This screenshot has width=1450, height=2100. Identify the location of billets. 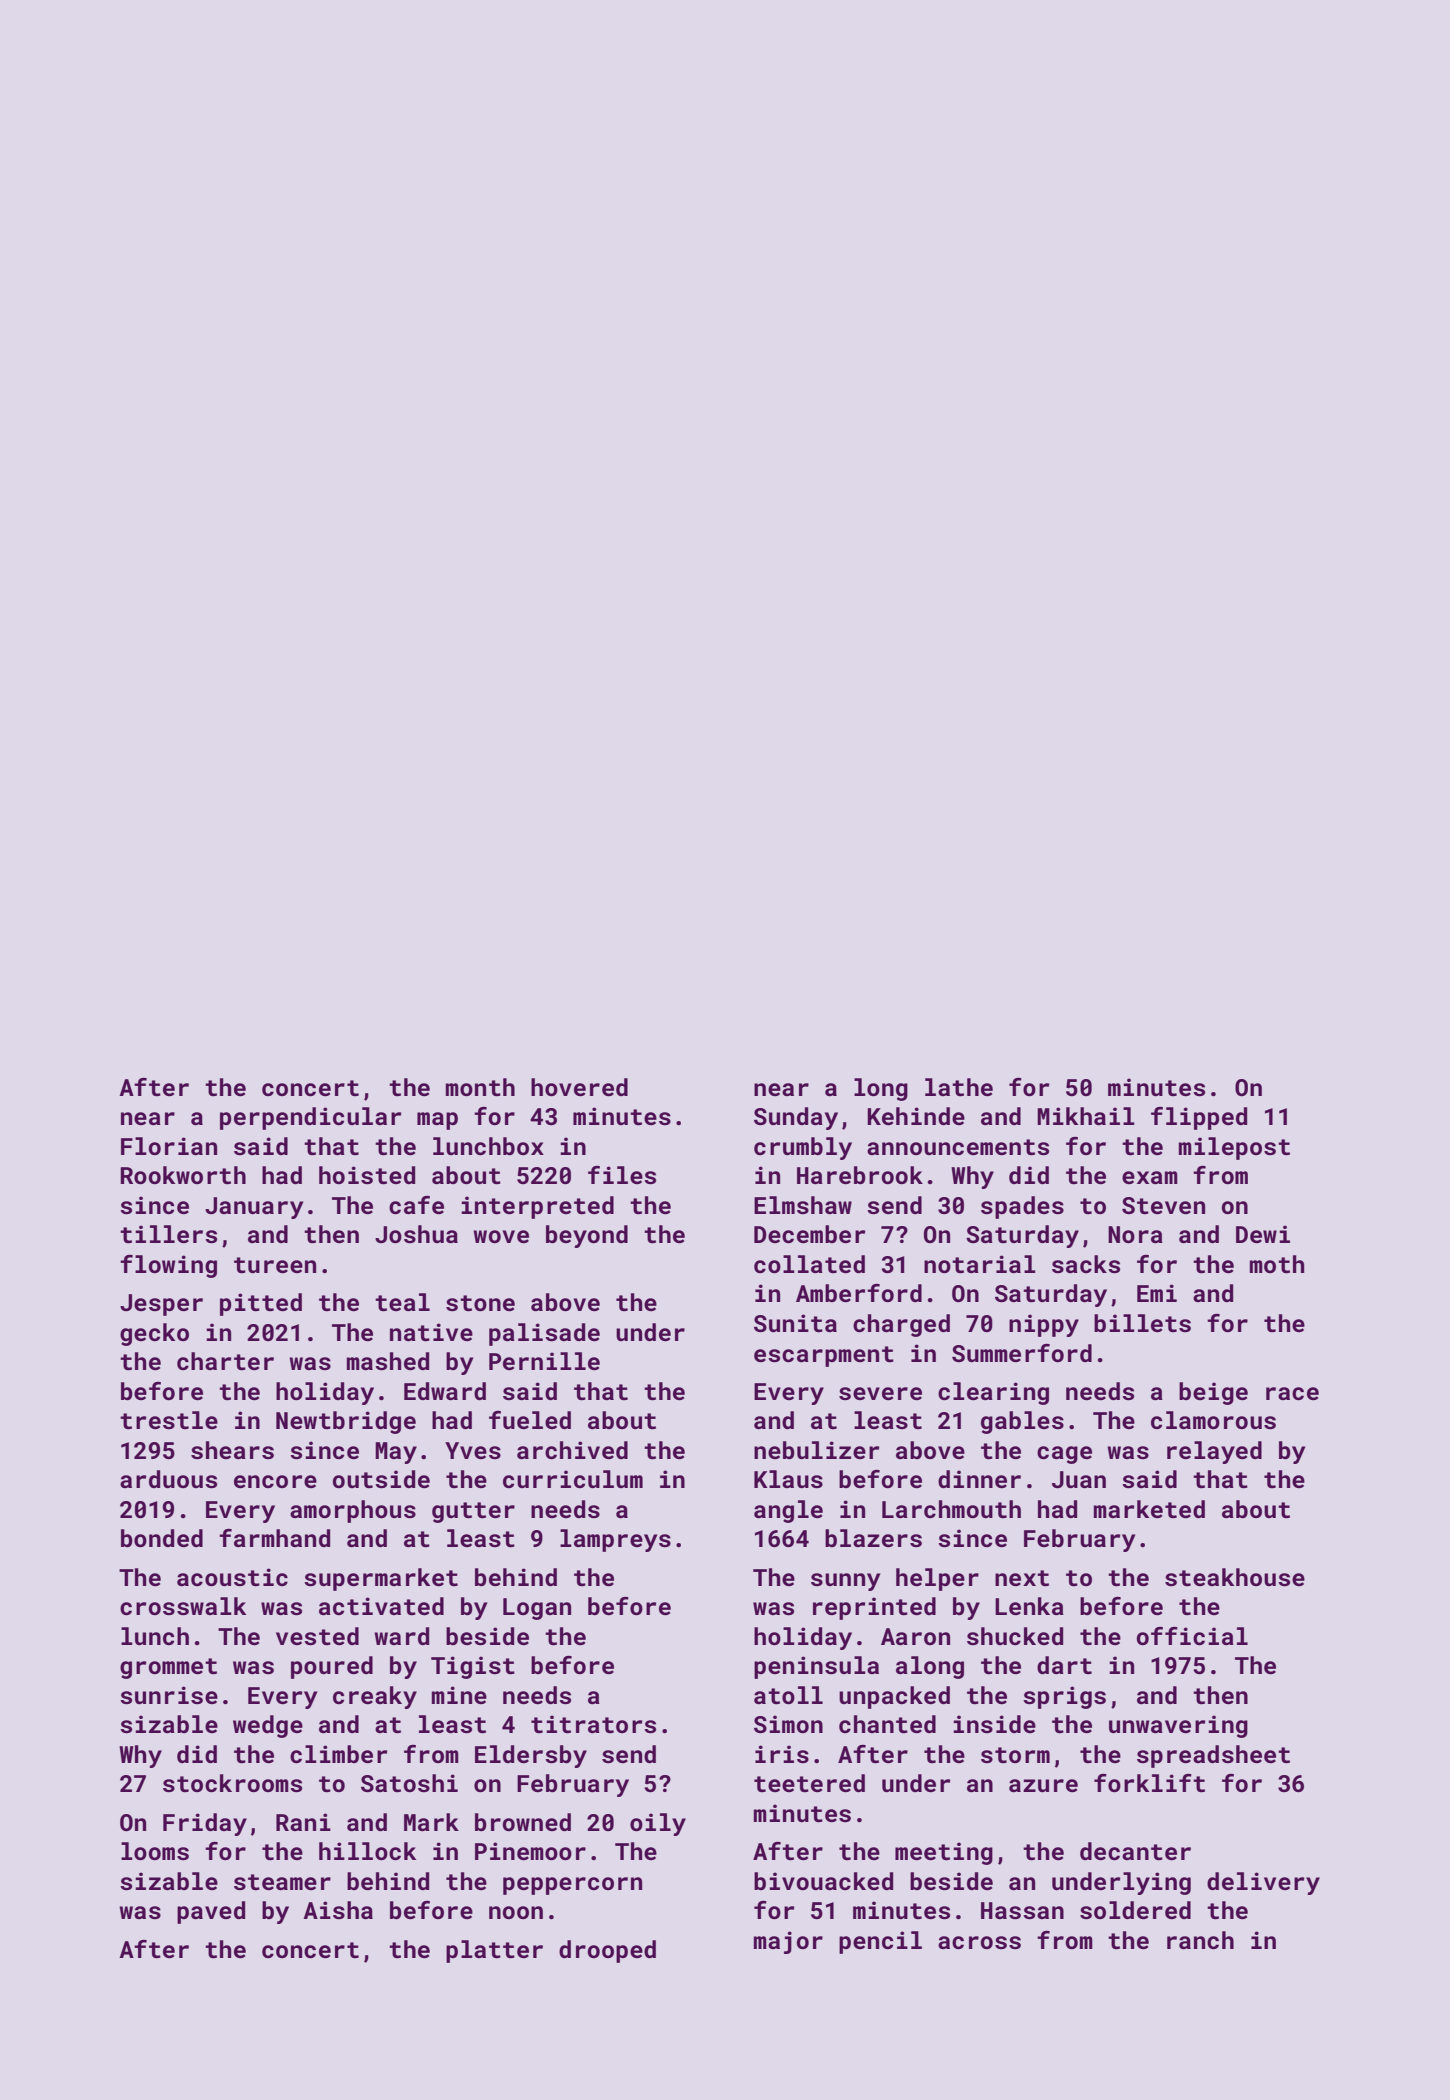
(1142, 1323).
